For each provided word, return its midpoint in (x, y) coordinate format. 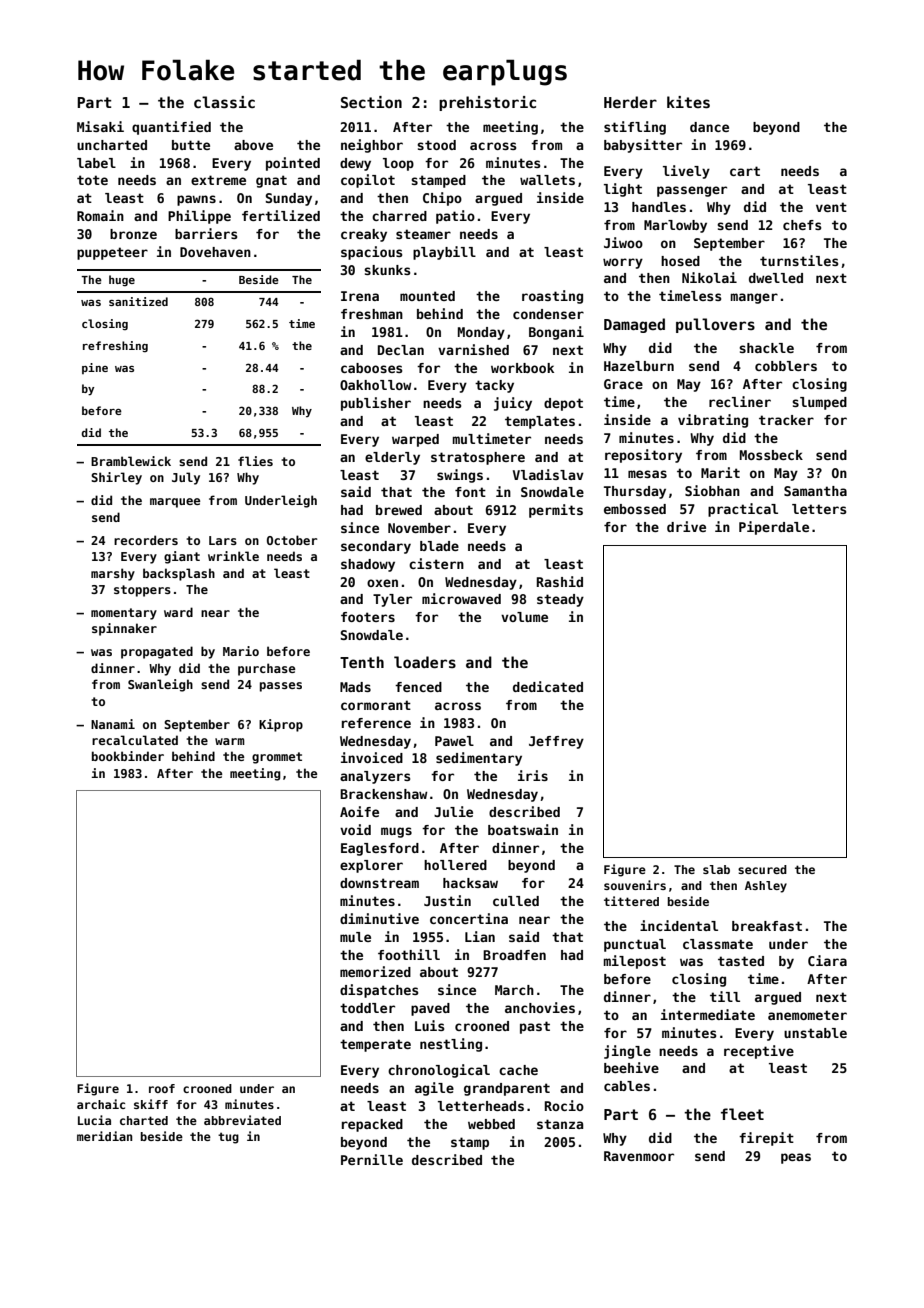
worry (623, 263)
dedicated (548, 686)
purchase (266, 669)
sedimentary (479, 759)
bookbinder (128, 756)
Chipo (442, 199)
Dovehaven (215, 252)
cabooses (372, 368)
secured (762, 869)
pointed (293, 164)
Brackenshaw (383, 794)
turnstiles (799, 260)
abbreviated (242, 1120)
